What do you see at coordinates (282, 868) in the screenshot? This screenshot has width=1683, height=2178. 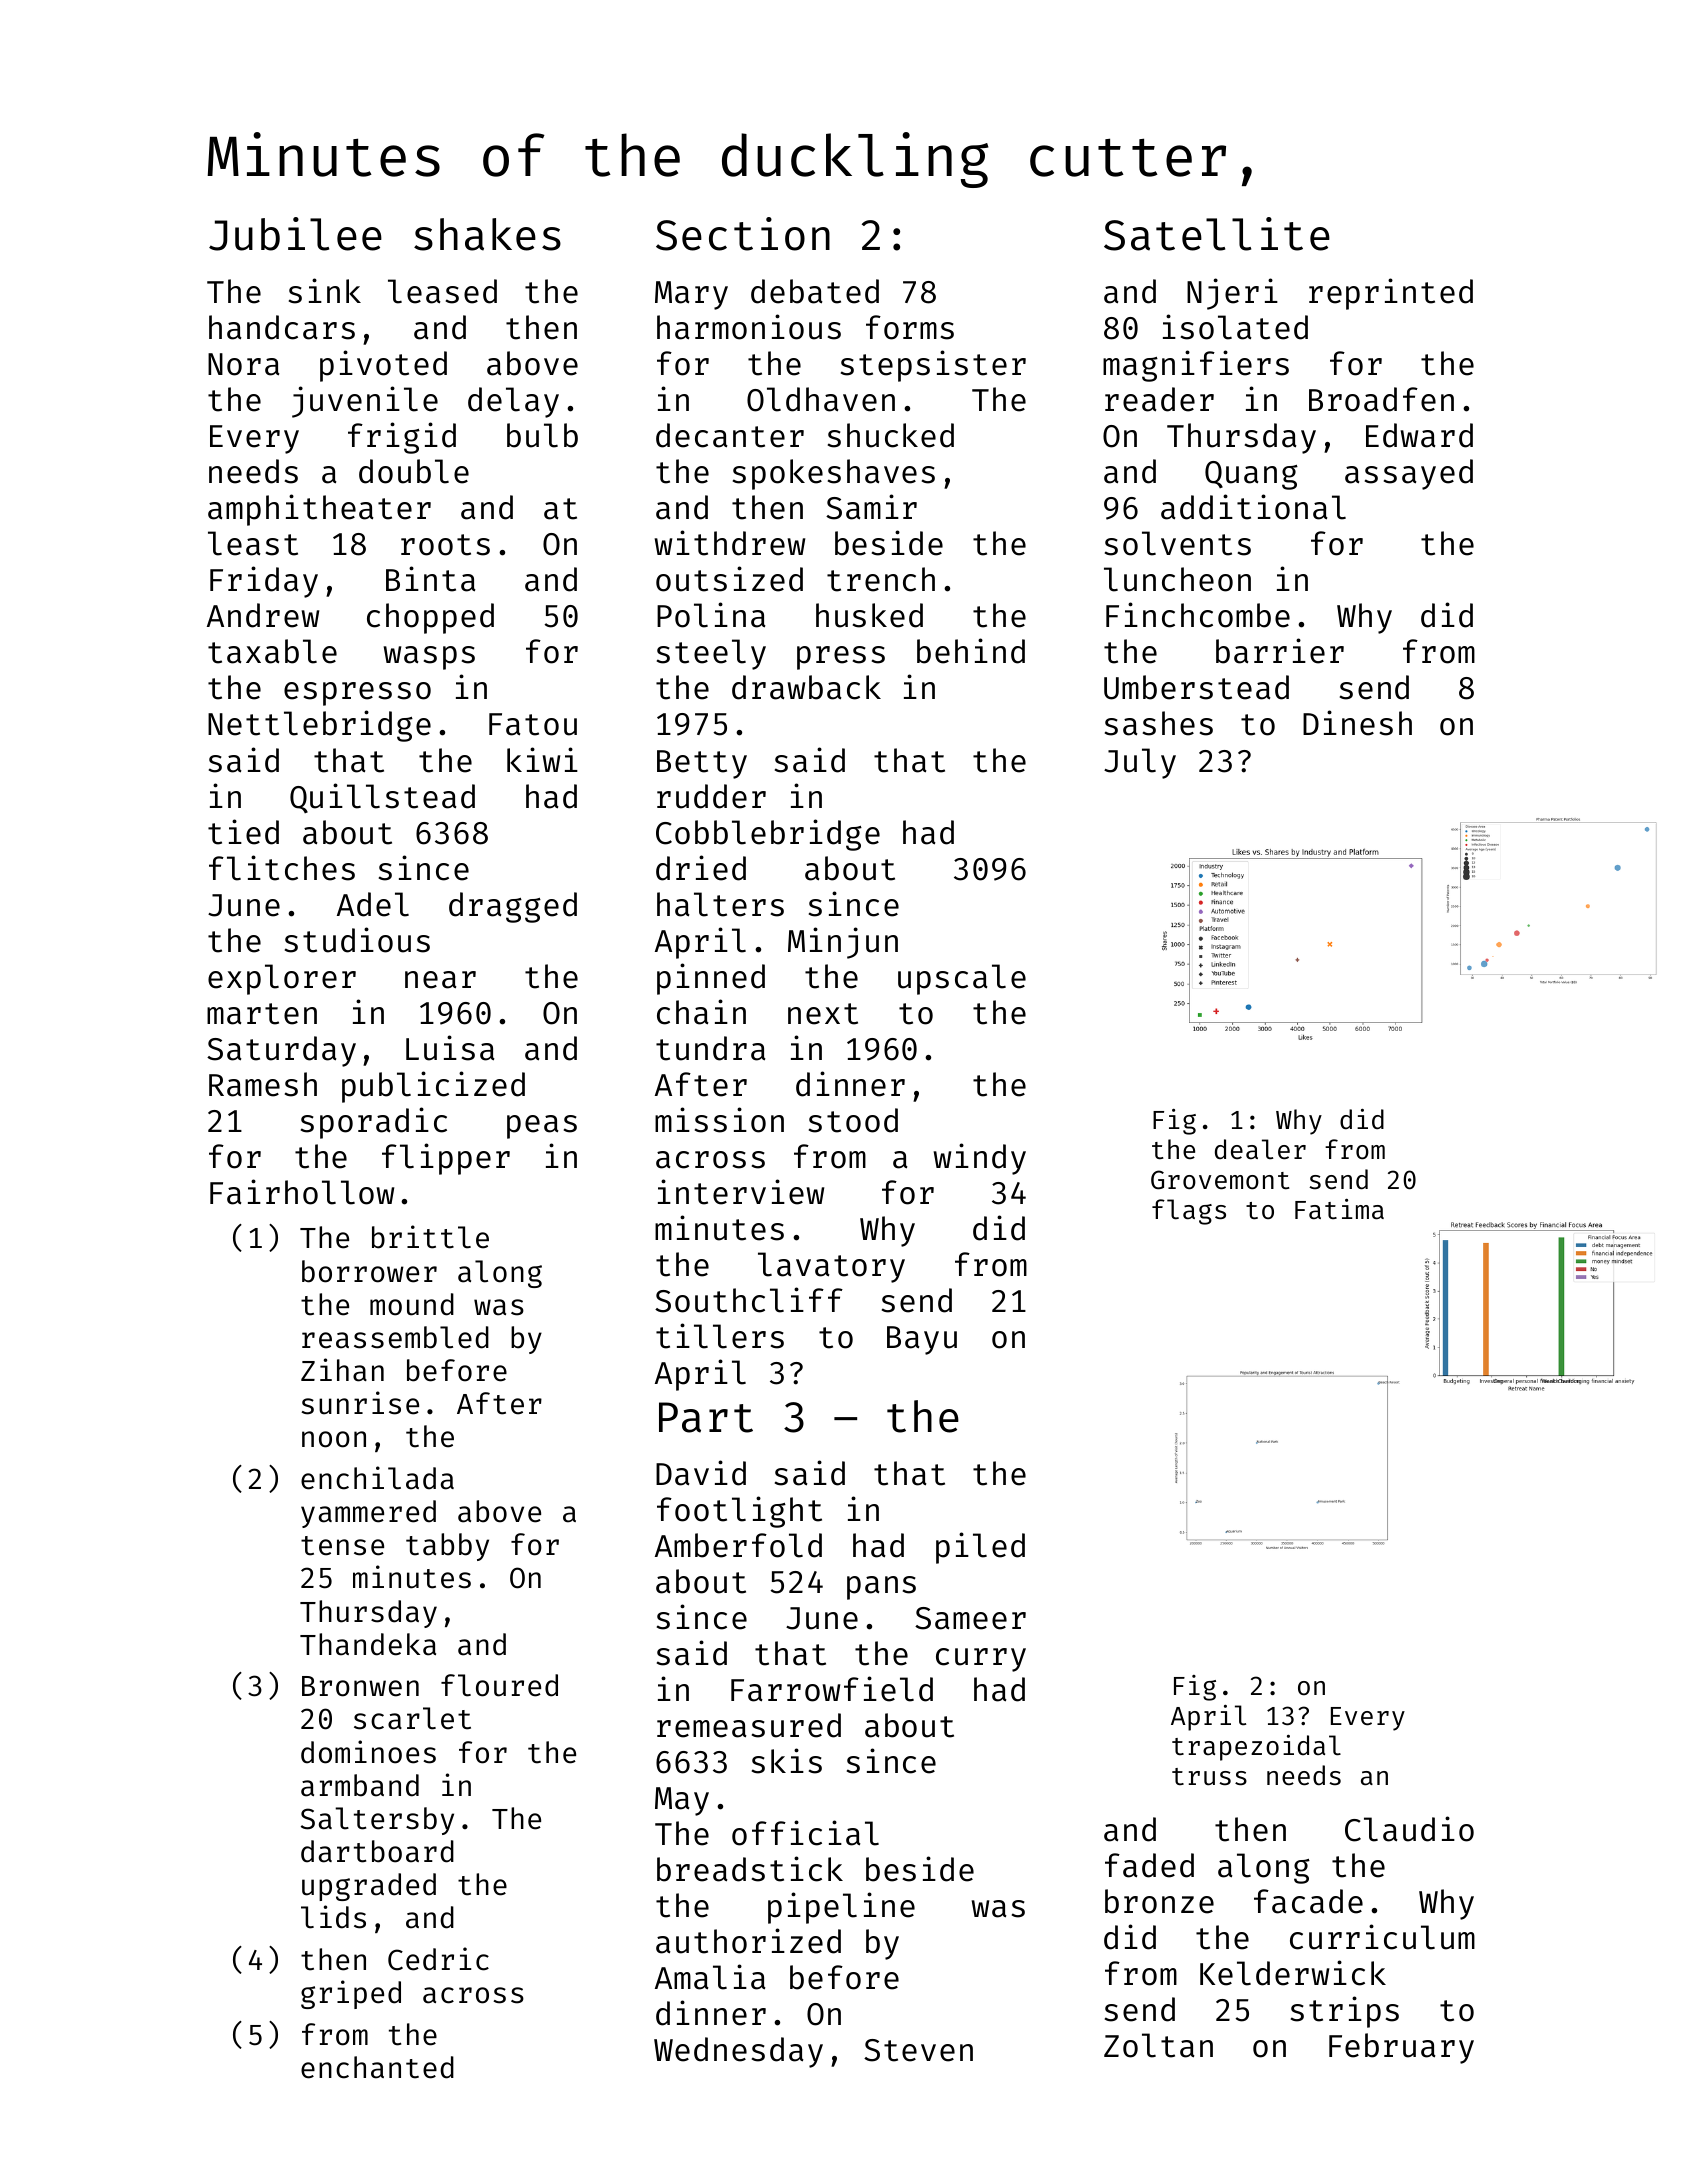 I see `flitches` at bounding box center [282, 868].
